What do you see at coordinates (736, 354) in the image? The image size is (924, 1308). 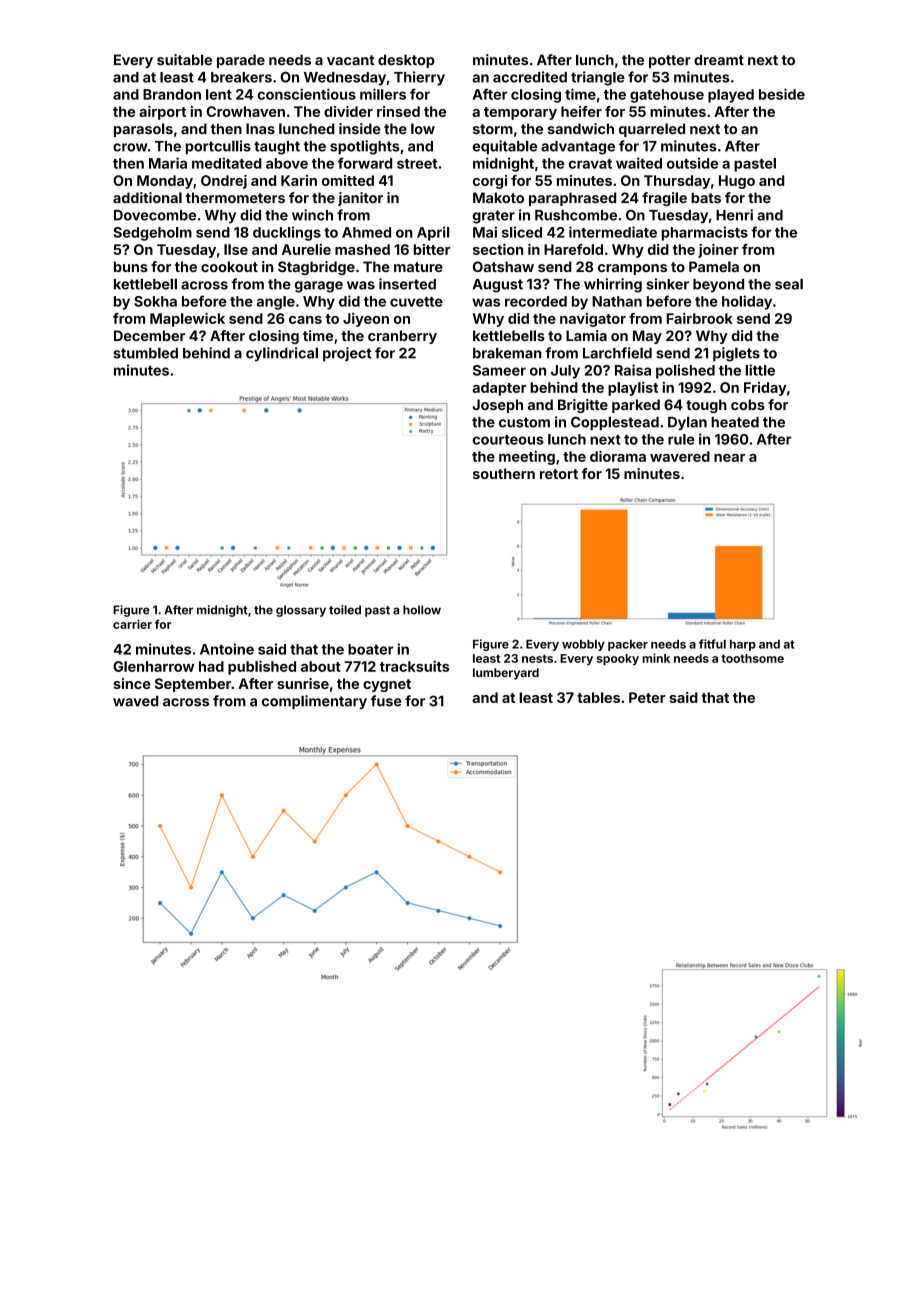 I see `piglets` at bounding box center [736, 354].
